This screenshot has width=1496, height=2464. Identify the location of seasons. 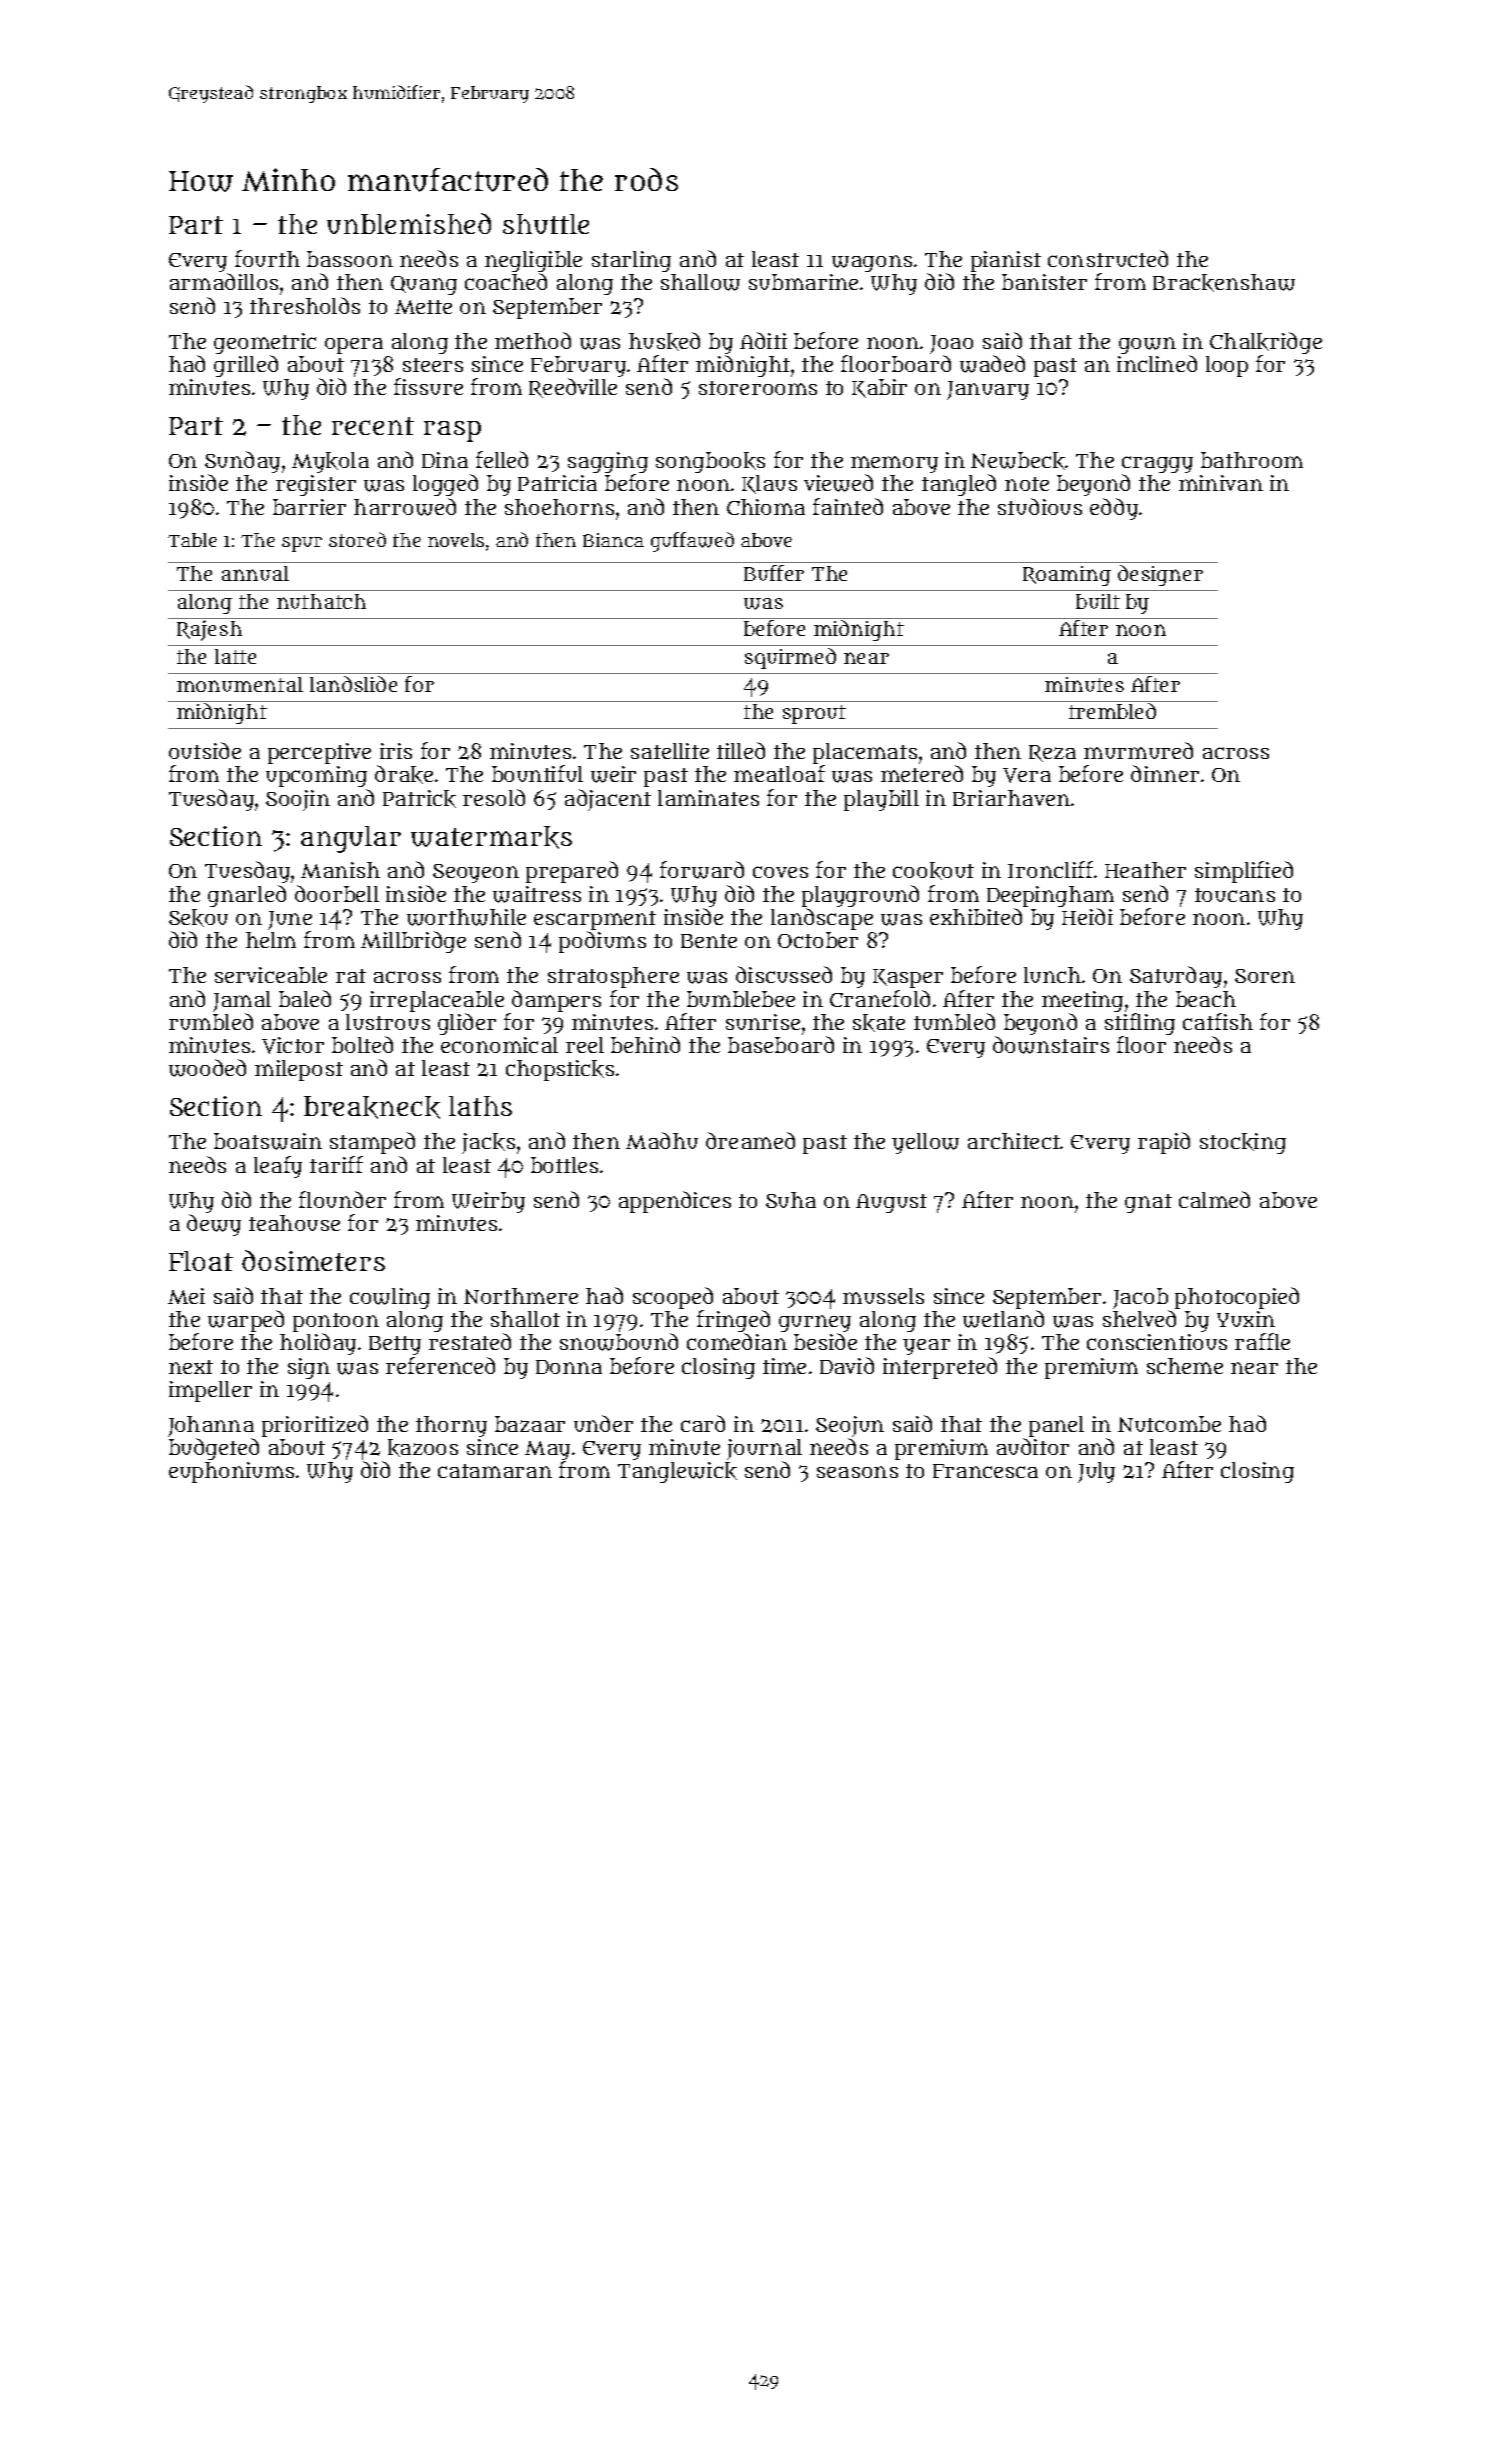
(857, 1472).
